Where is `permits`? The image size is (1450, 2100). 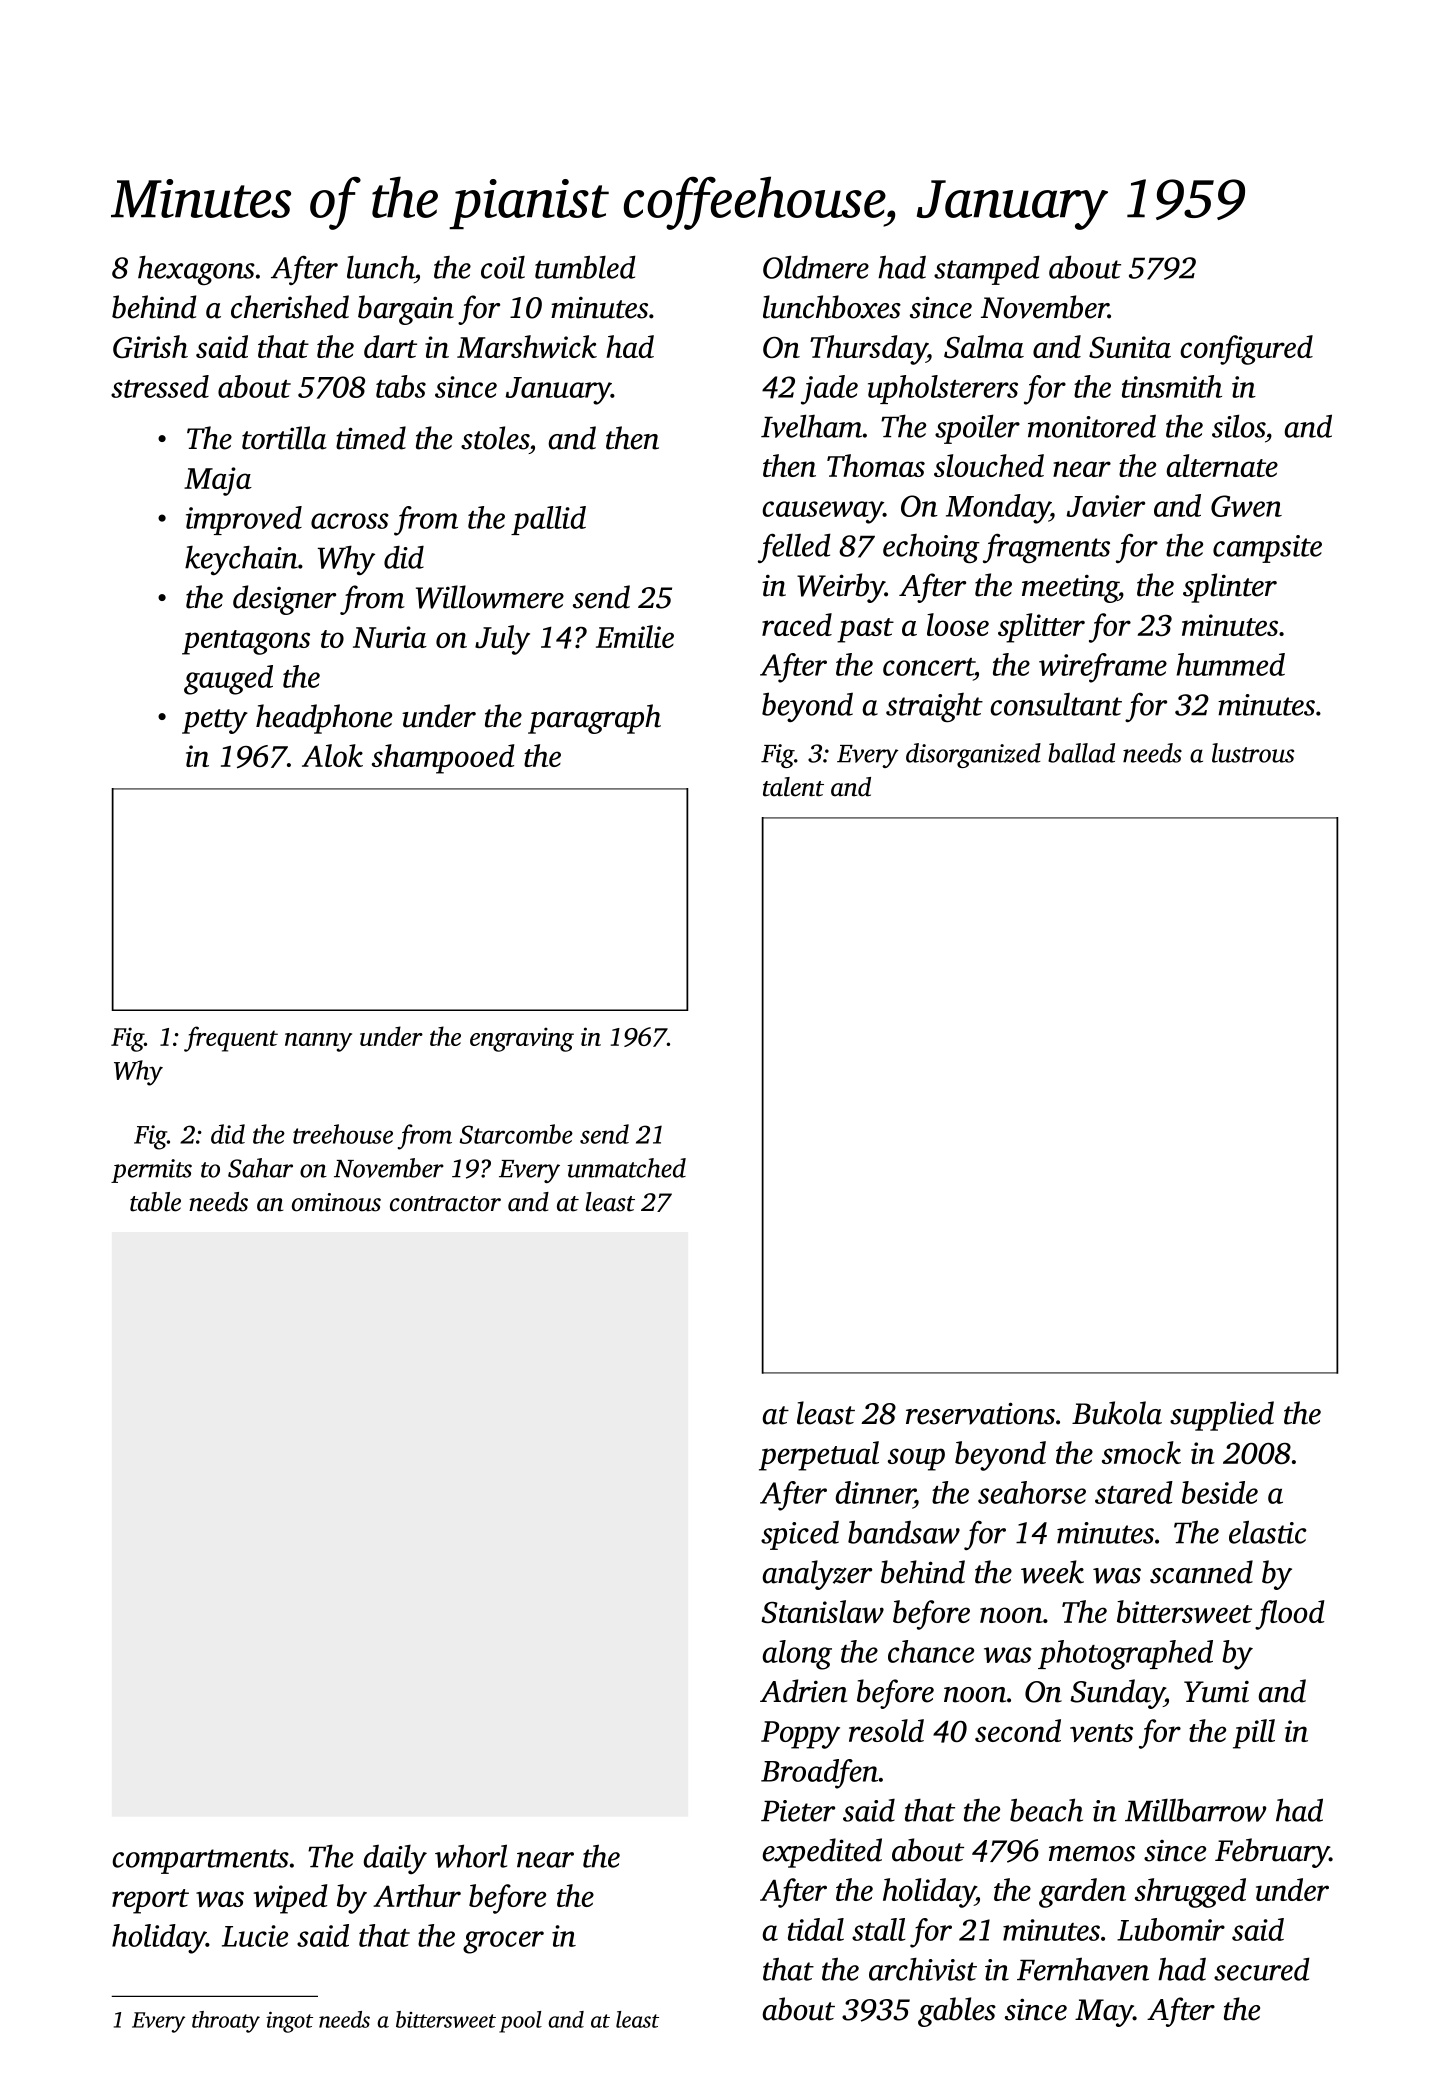 permits is located at coordinates (151, 1171).
